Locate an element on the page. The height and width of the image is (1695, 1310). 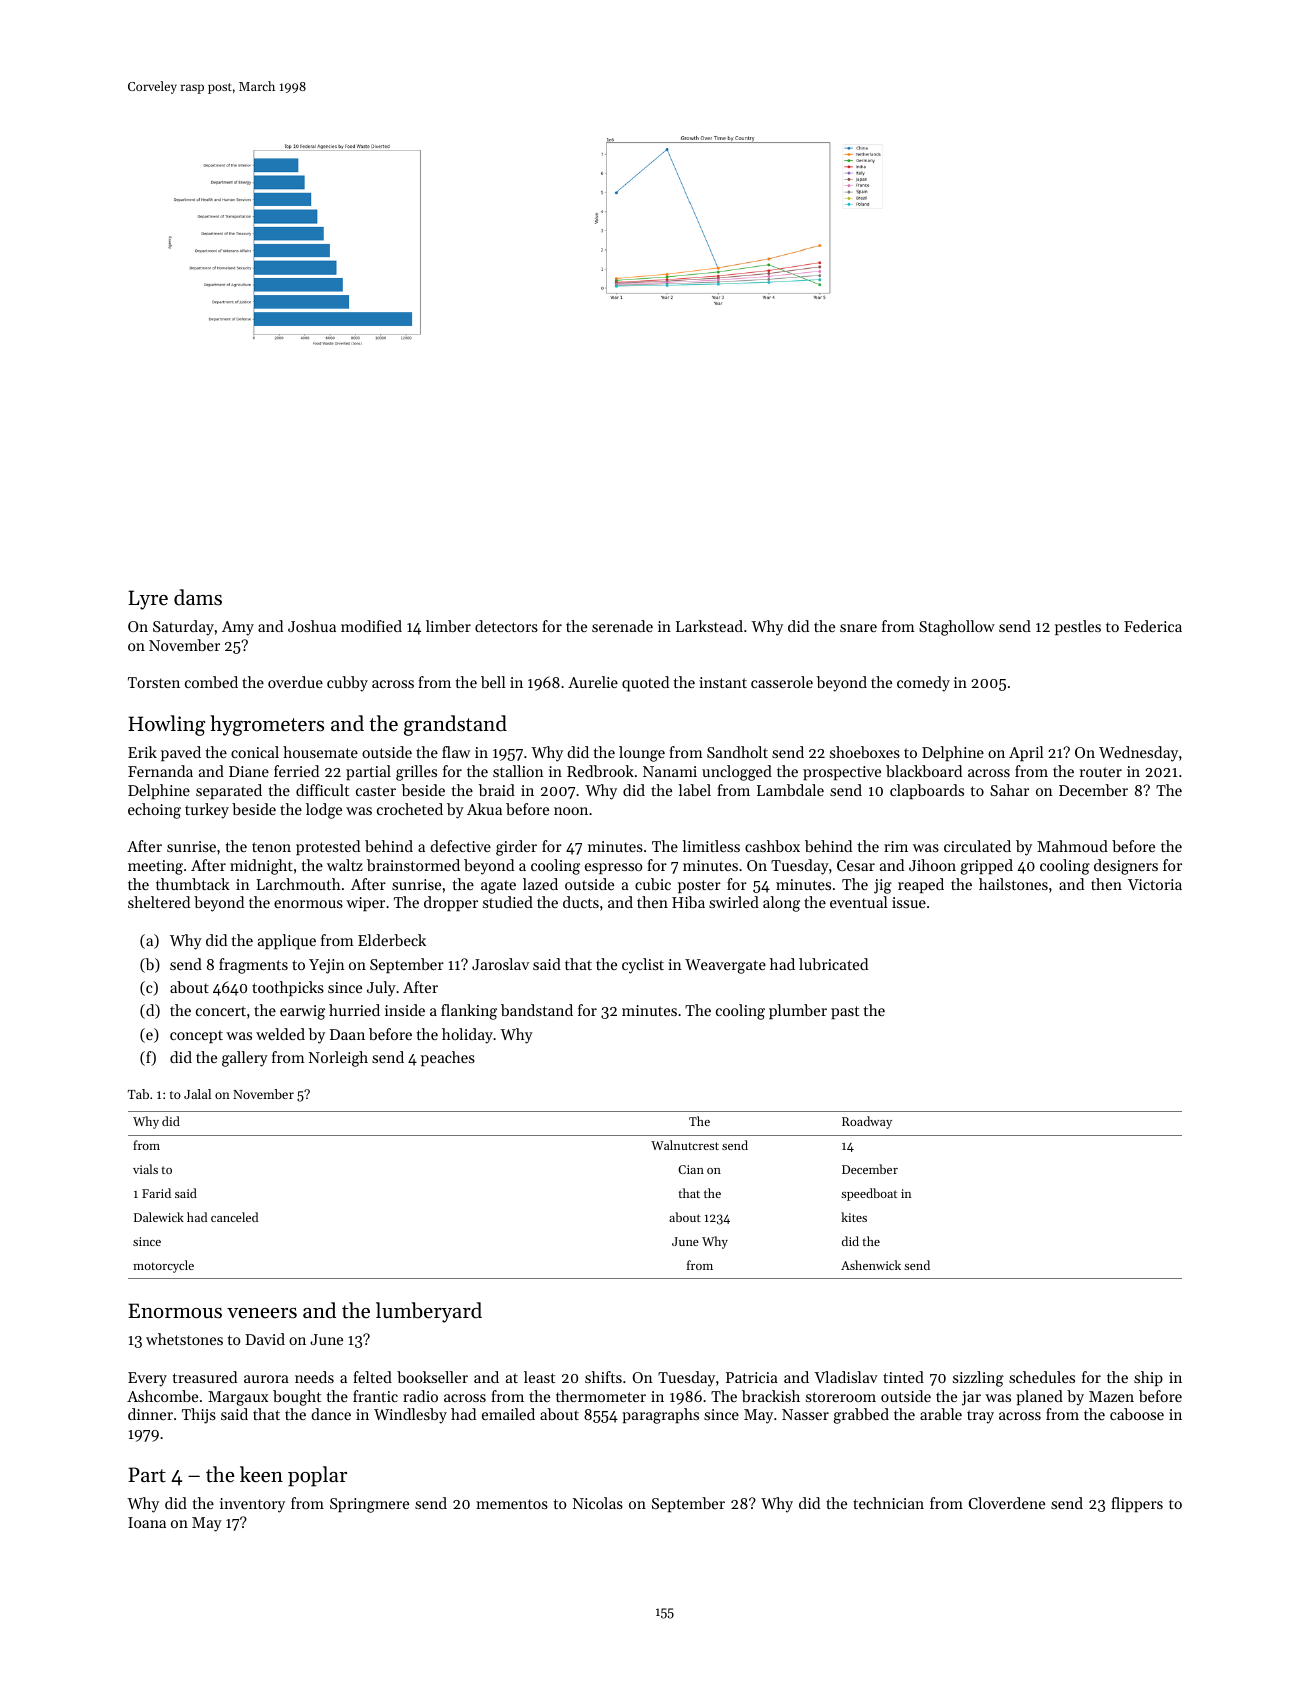
issue is located at coordinates (909, 902).
